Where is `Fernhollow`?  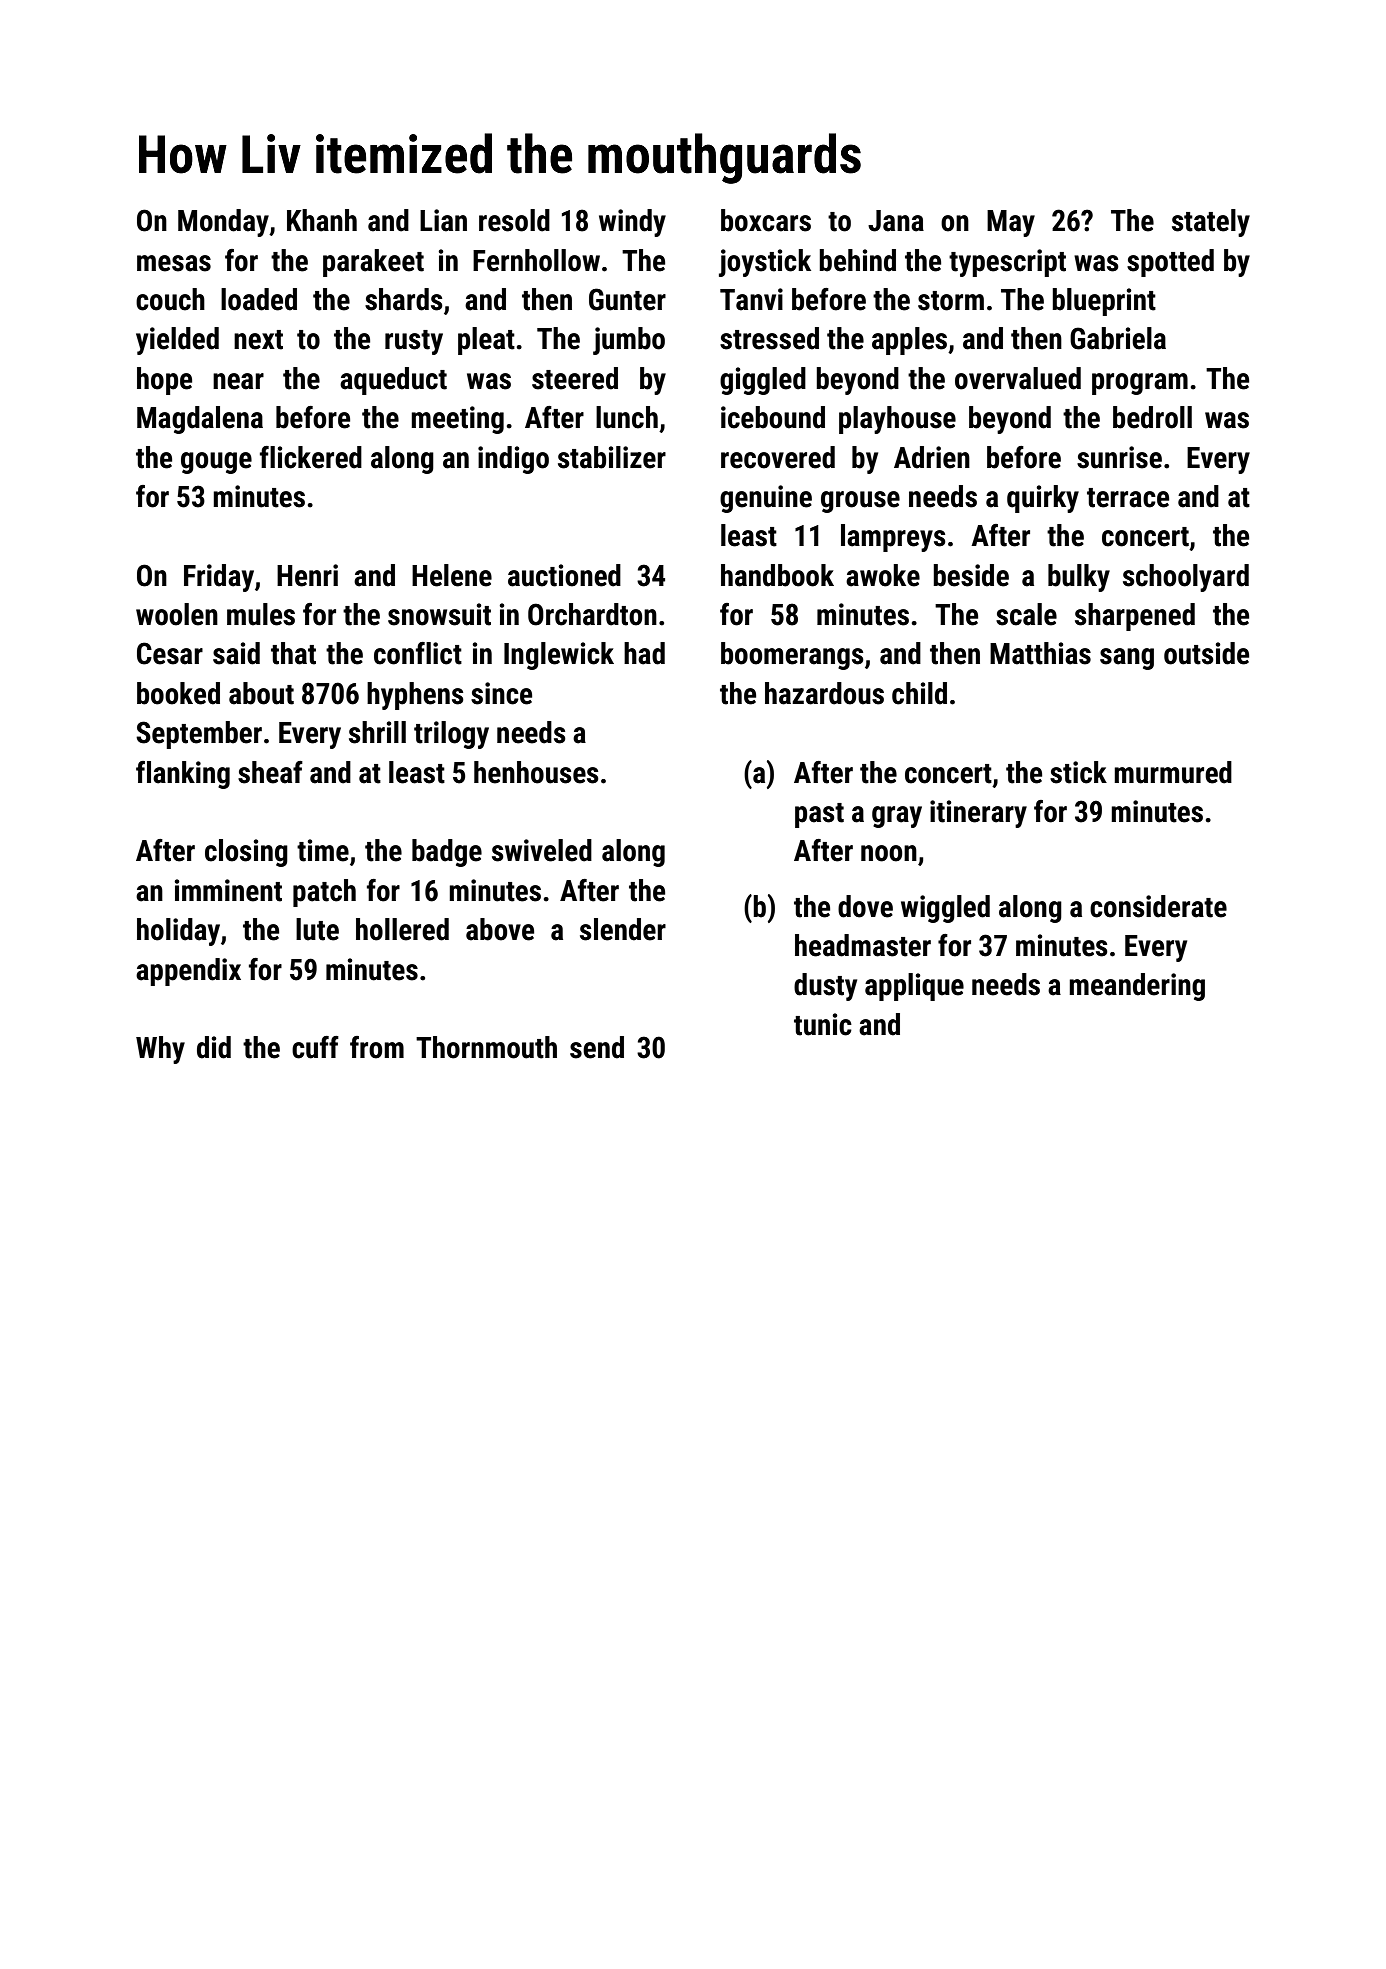
Fernhollow is located at coordinates (536, 260).
